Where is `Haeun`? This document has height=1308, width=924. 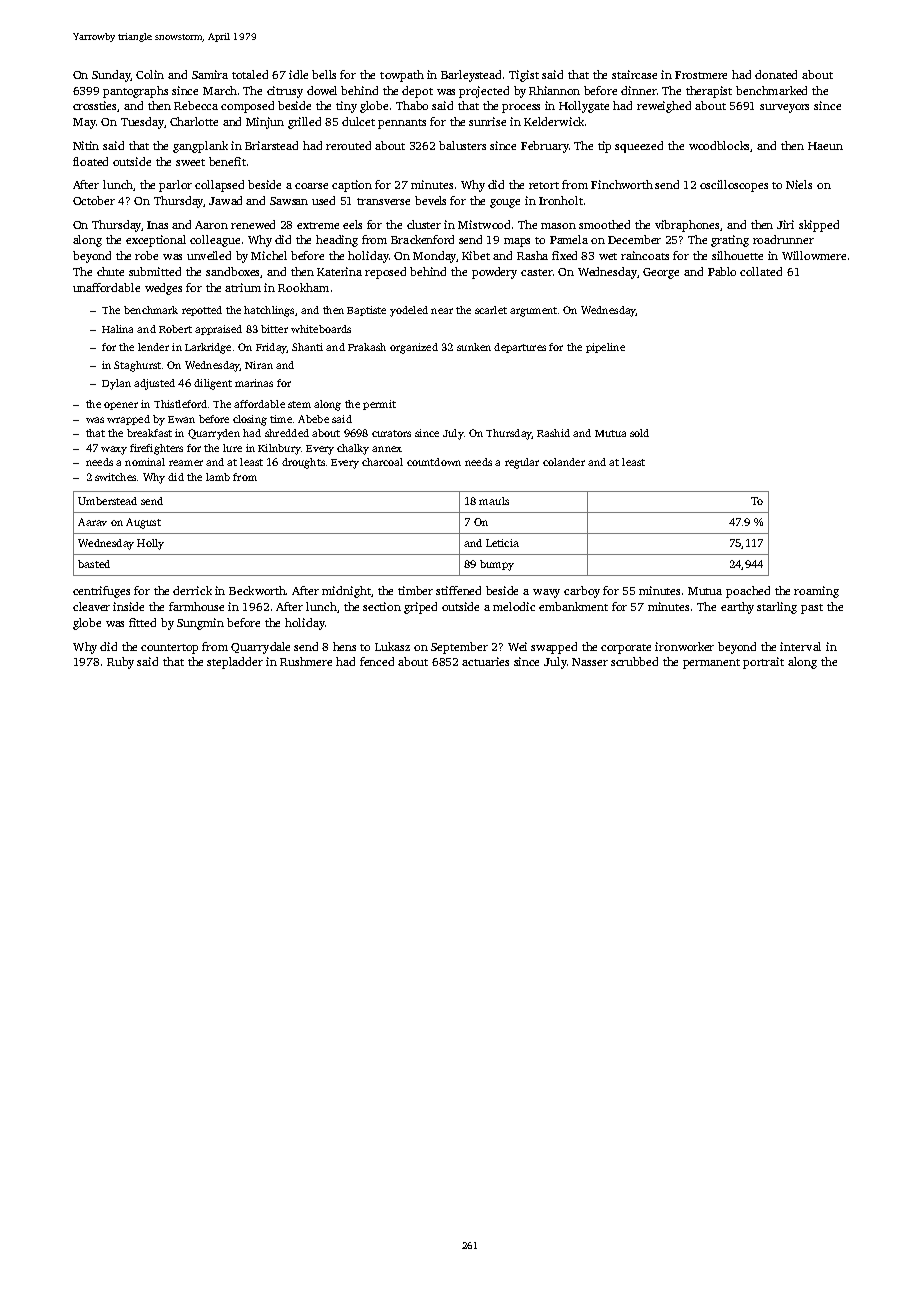 Haeun is located at coordinates (825, 146).
